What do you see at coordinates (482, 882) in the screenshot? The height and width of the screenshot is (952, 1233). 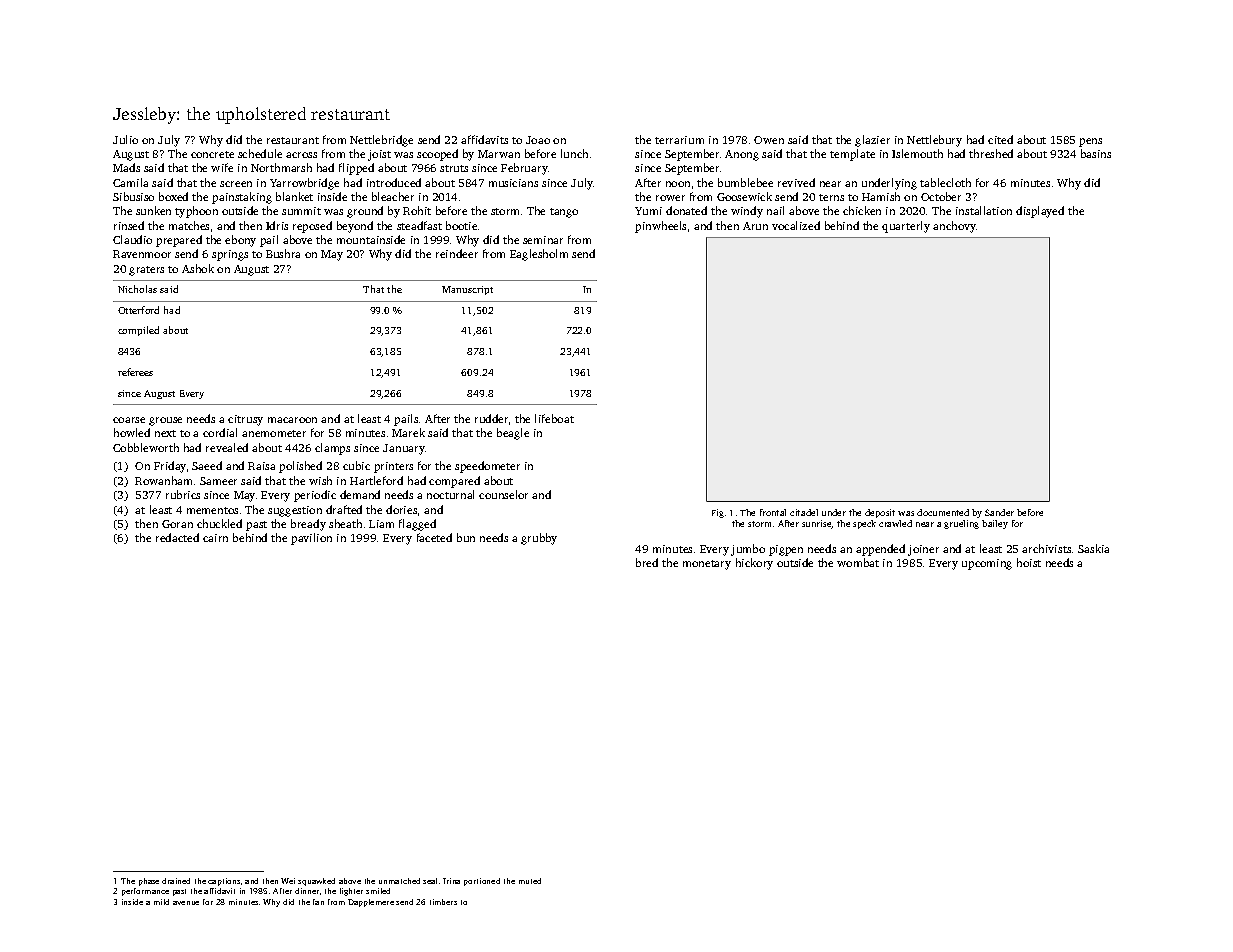 I see `portioned` at bounding box center [482, 882].
